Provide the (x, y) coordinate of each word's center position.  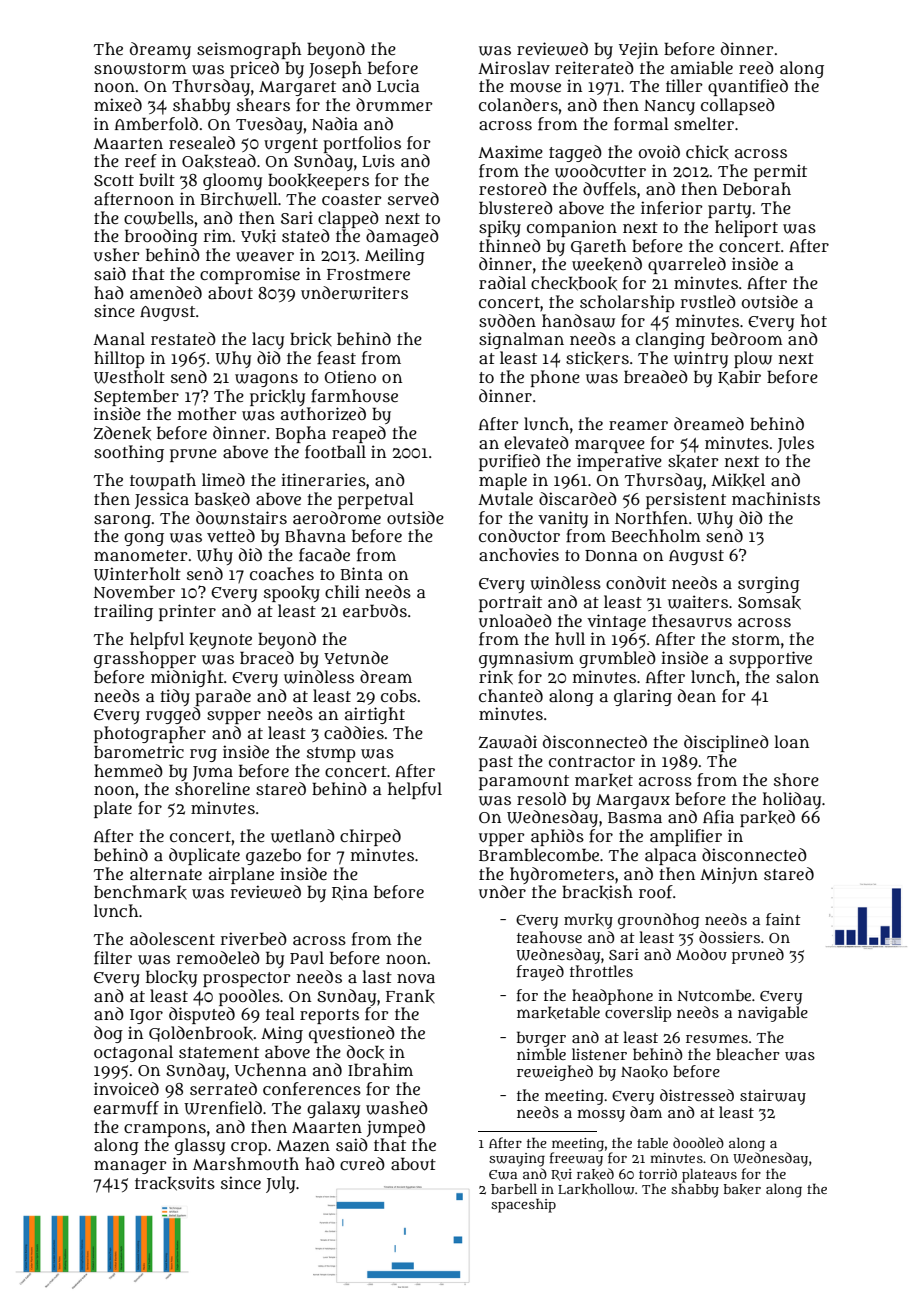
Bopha (301, 434)
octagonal (133, 1053)
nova (416, 978)
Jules (795, 444)
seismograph (249, 50)
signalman (521, 340)
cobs (399, 695)
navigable (773, 1014)
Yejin (638, 50)
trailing (123, 612)
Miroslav (514, 67)
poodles (249, 997)
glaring (643, 697)
